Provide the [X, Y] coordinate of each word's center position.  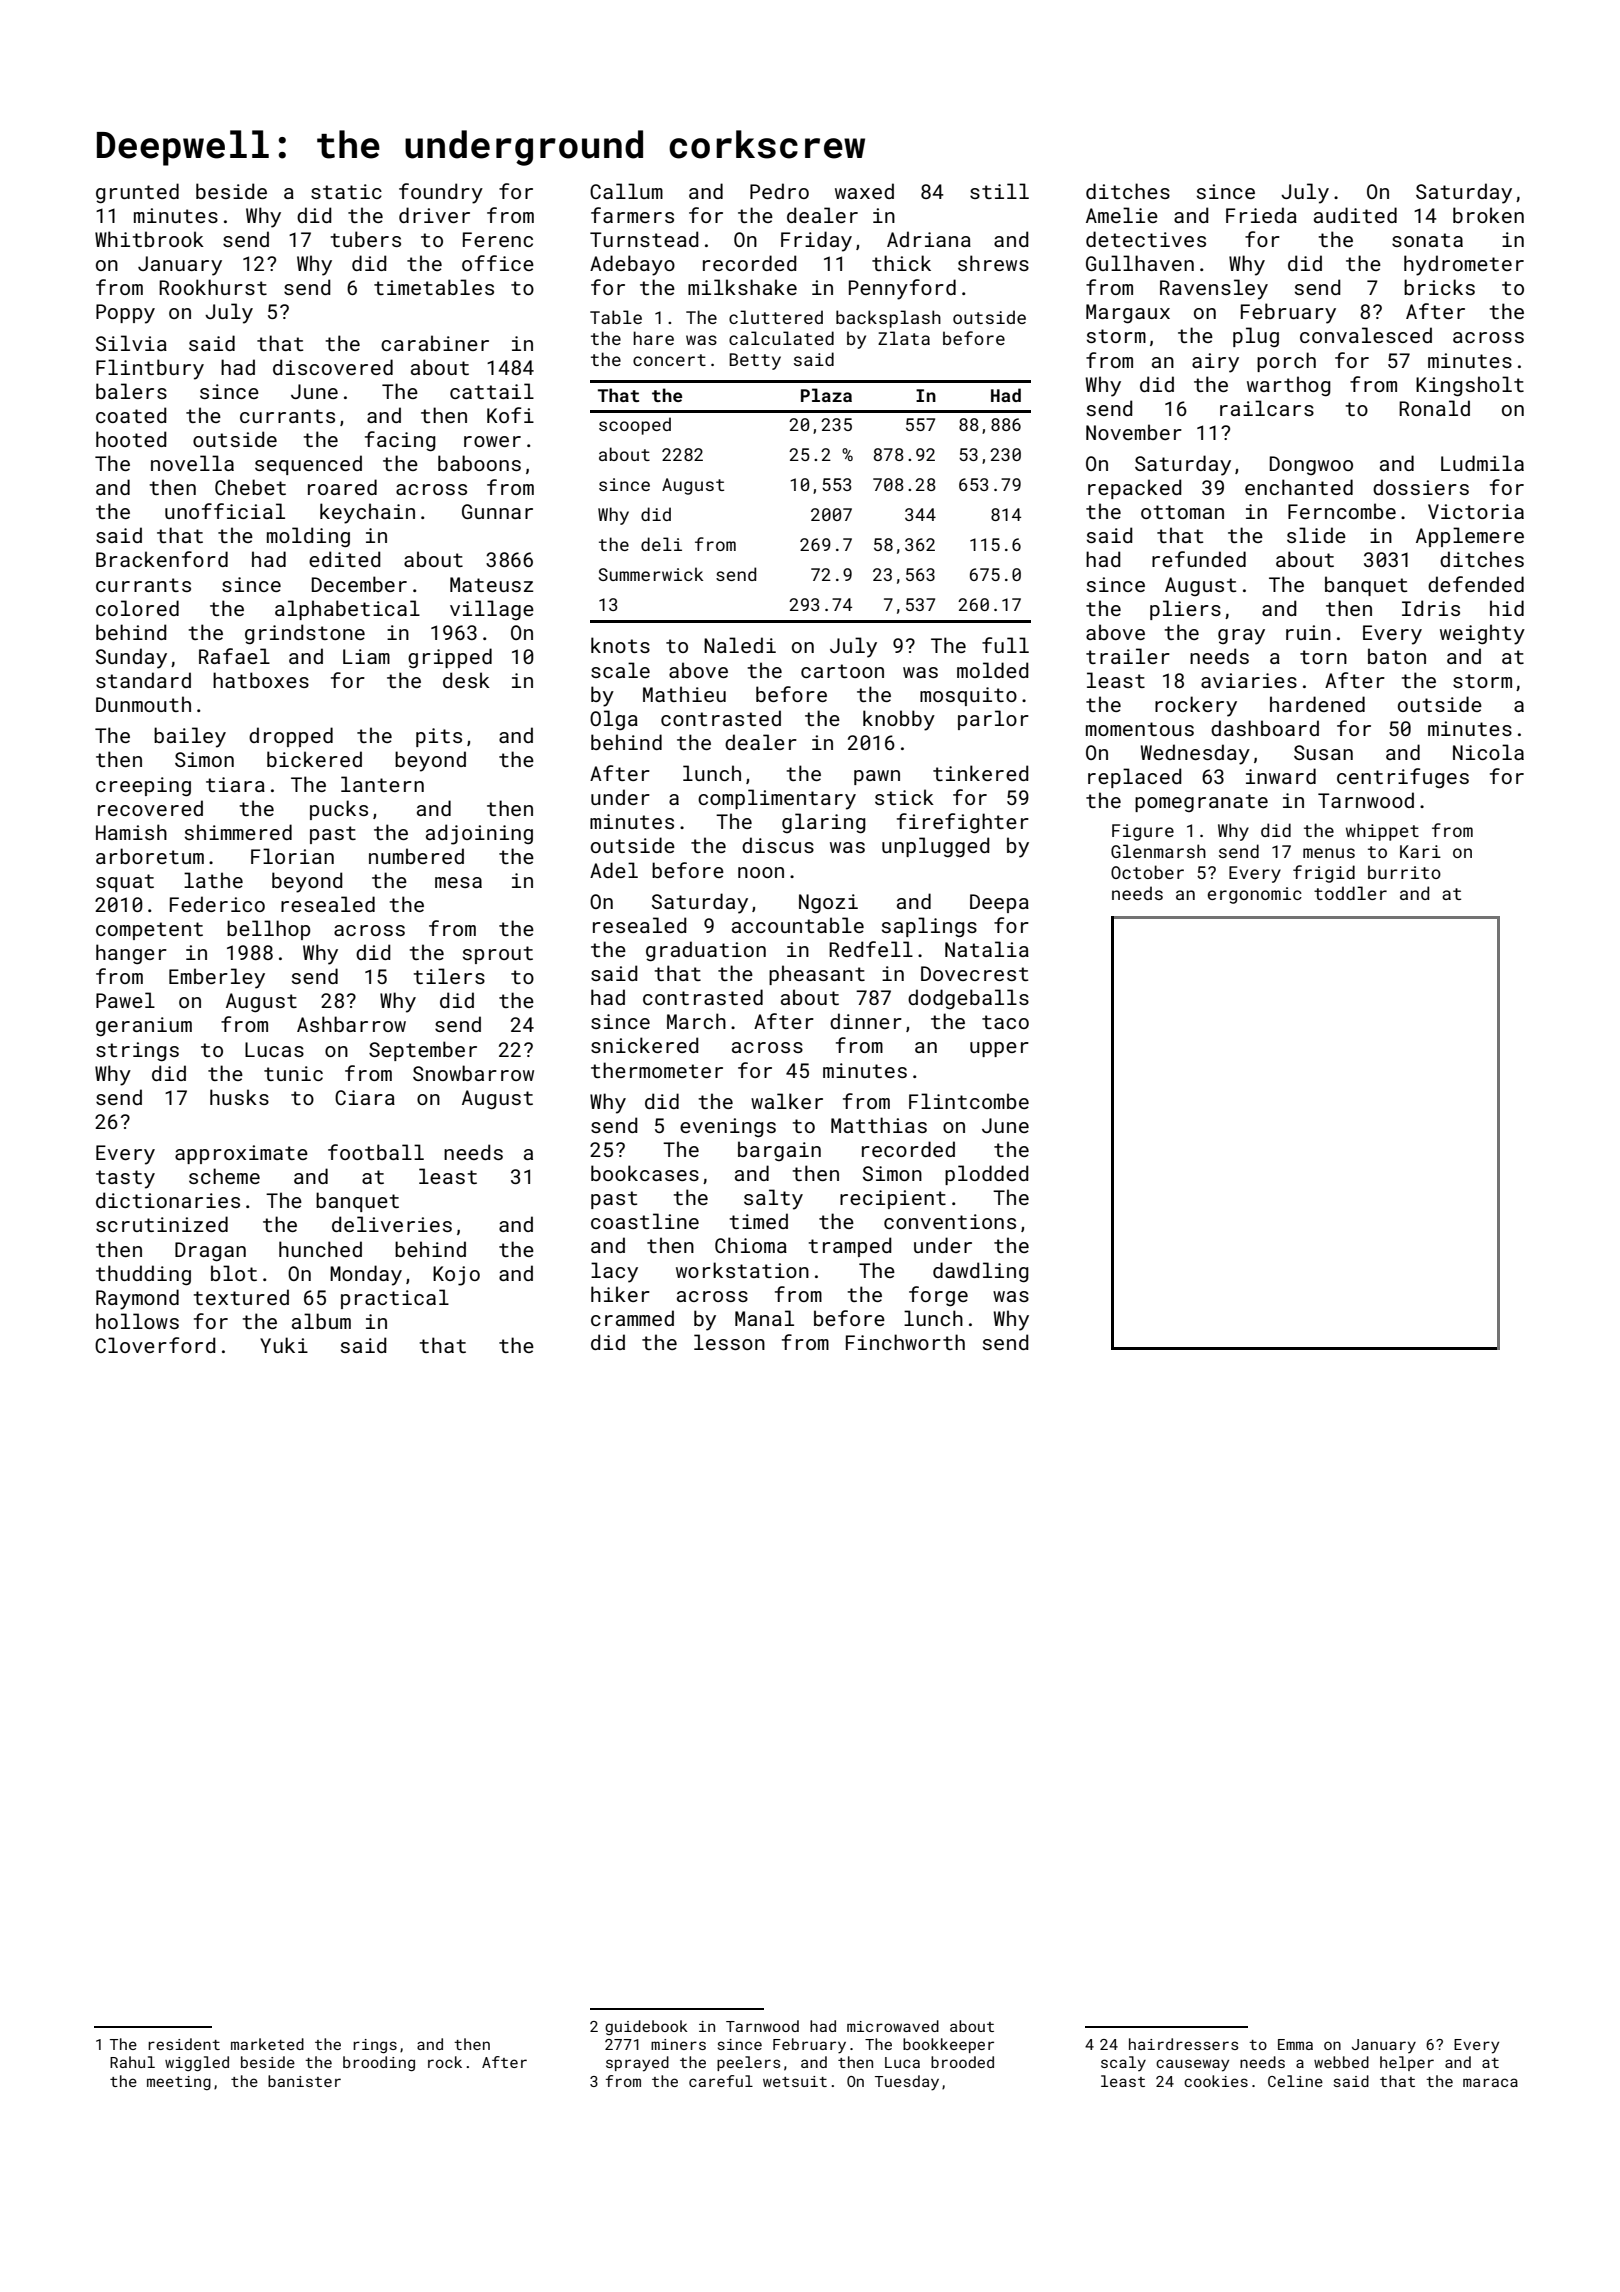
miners [678, 2044]
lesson [729, 1342]
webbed [1341, 2062]
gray [1241, 637]
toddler [1350, 893]
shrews [993, 263]
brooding [379, 2063]
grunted [137, 193]
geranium [144, 1027]
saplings [929, 927]
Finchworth [905, 1342]
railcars [1267, 408]
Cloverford [155, 1345]
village [492, 610]
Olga [614, 720]
